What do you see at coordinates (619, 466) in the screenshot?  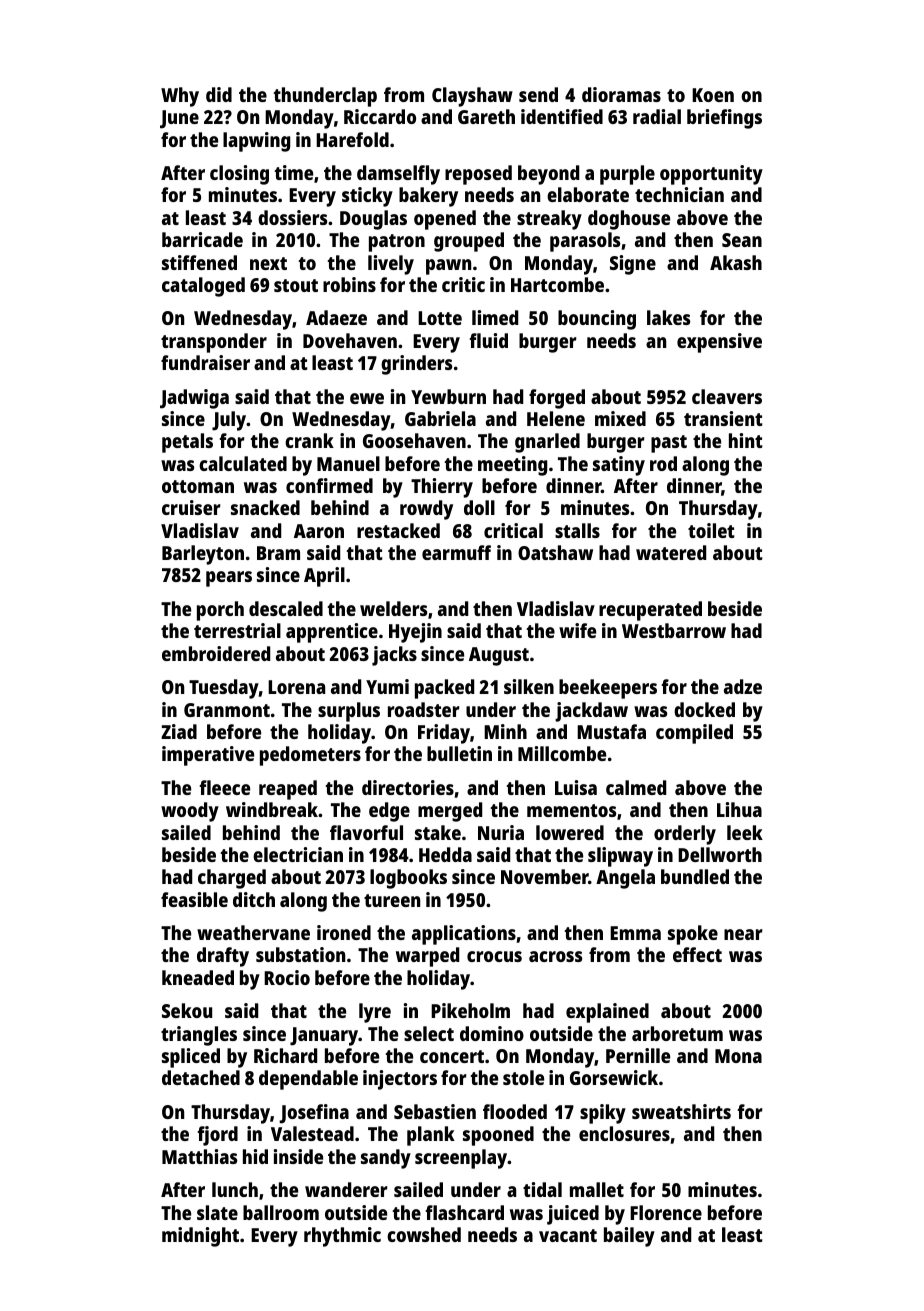 I see `satiny` at bounding box center [619, 466].
